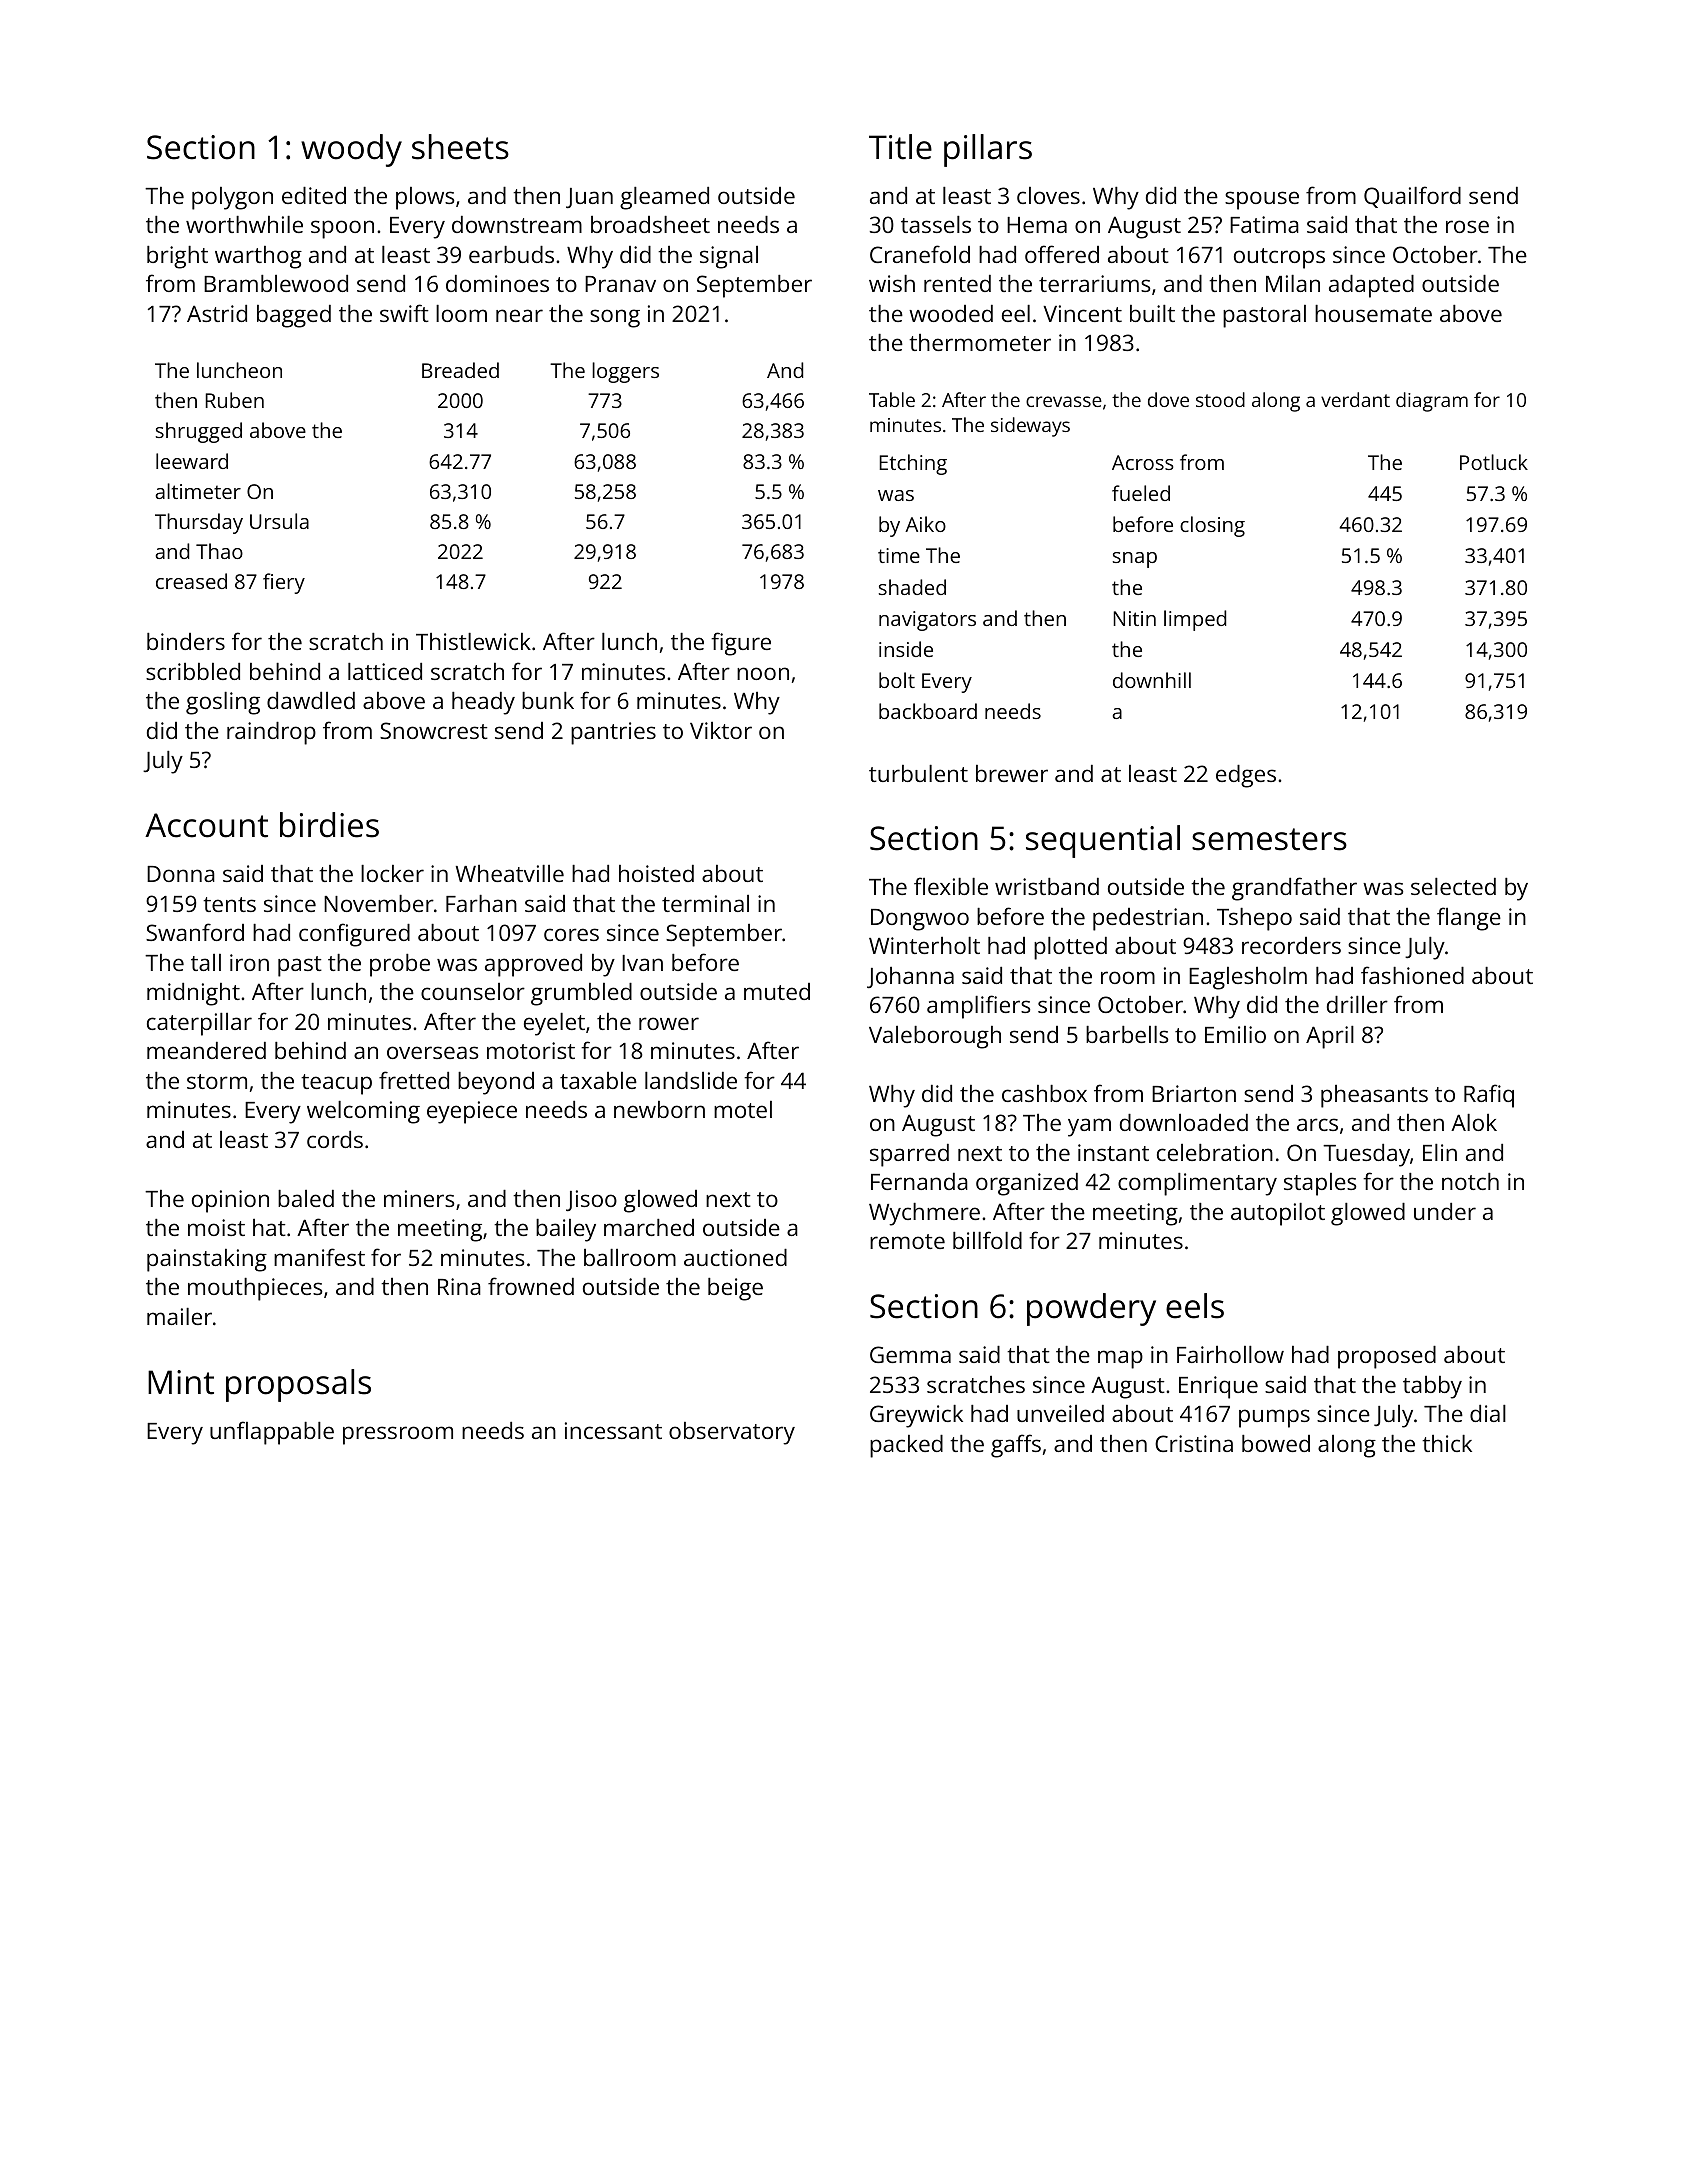 This screenshot has width=1683, height=2178. Describe the element at coordinates (909, 1155) in the screenshot. I see `sparred` at that location.
